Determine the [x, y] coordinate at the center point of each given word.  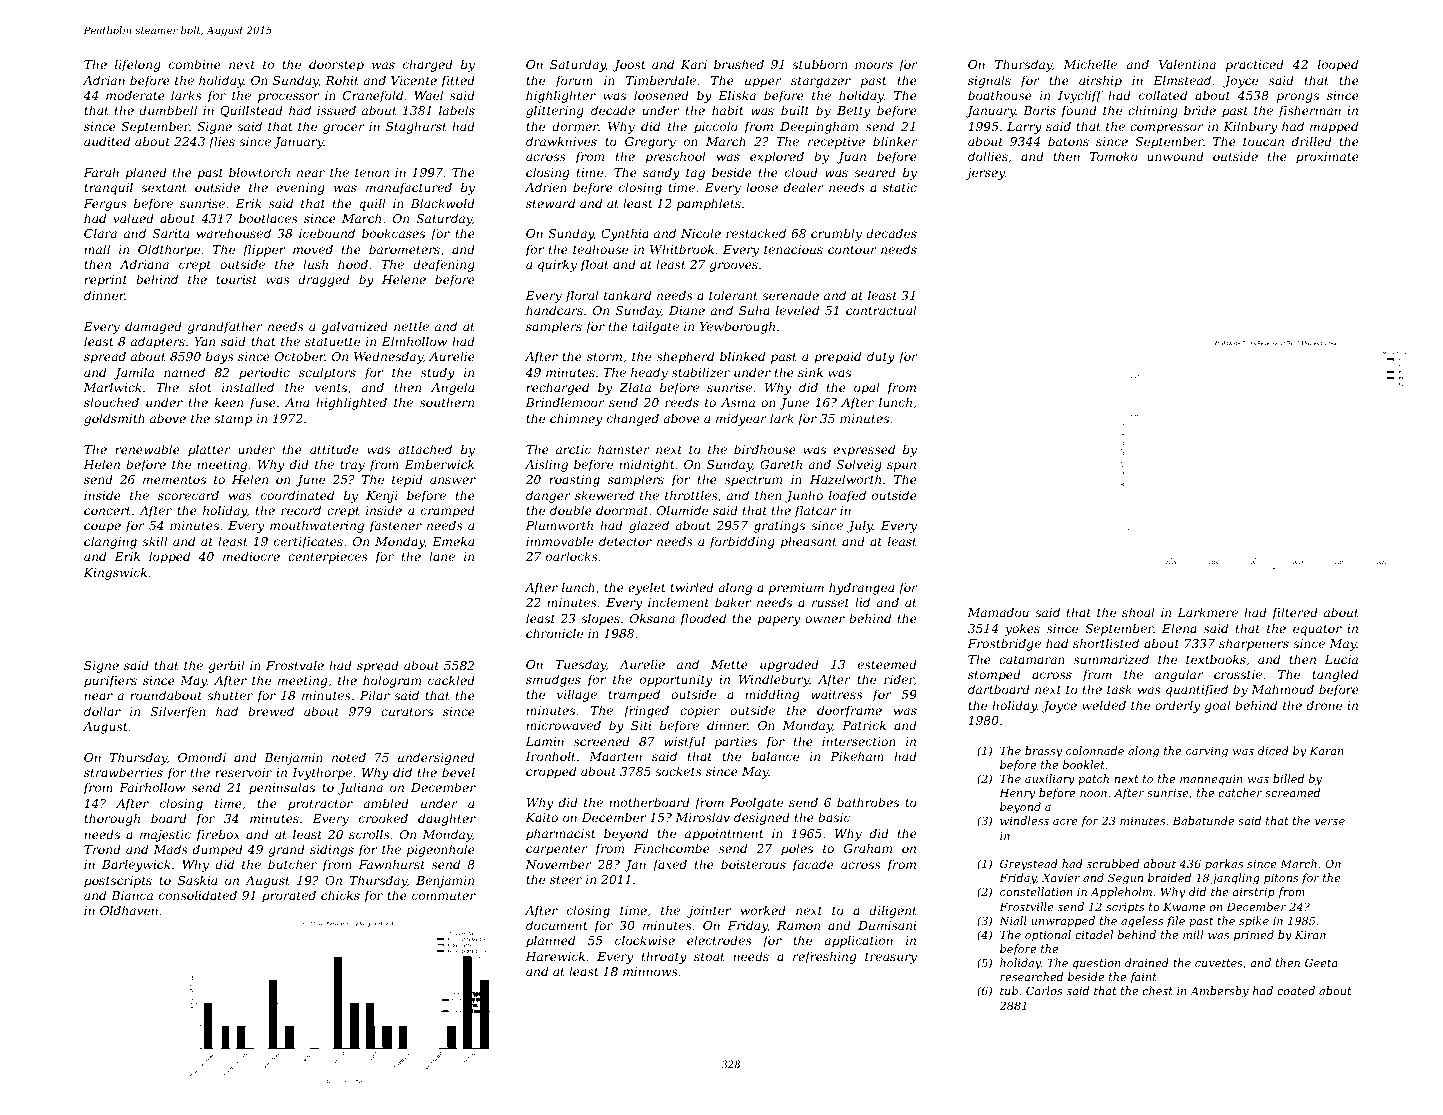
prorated [289, 896]
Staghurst [416, 127]
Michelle [1090, 64]
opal [867, 388]
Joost [629, 66]
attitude [334, 449]
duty [881, 357]
